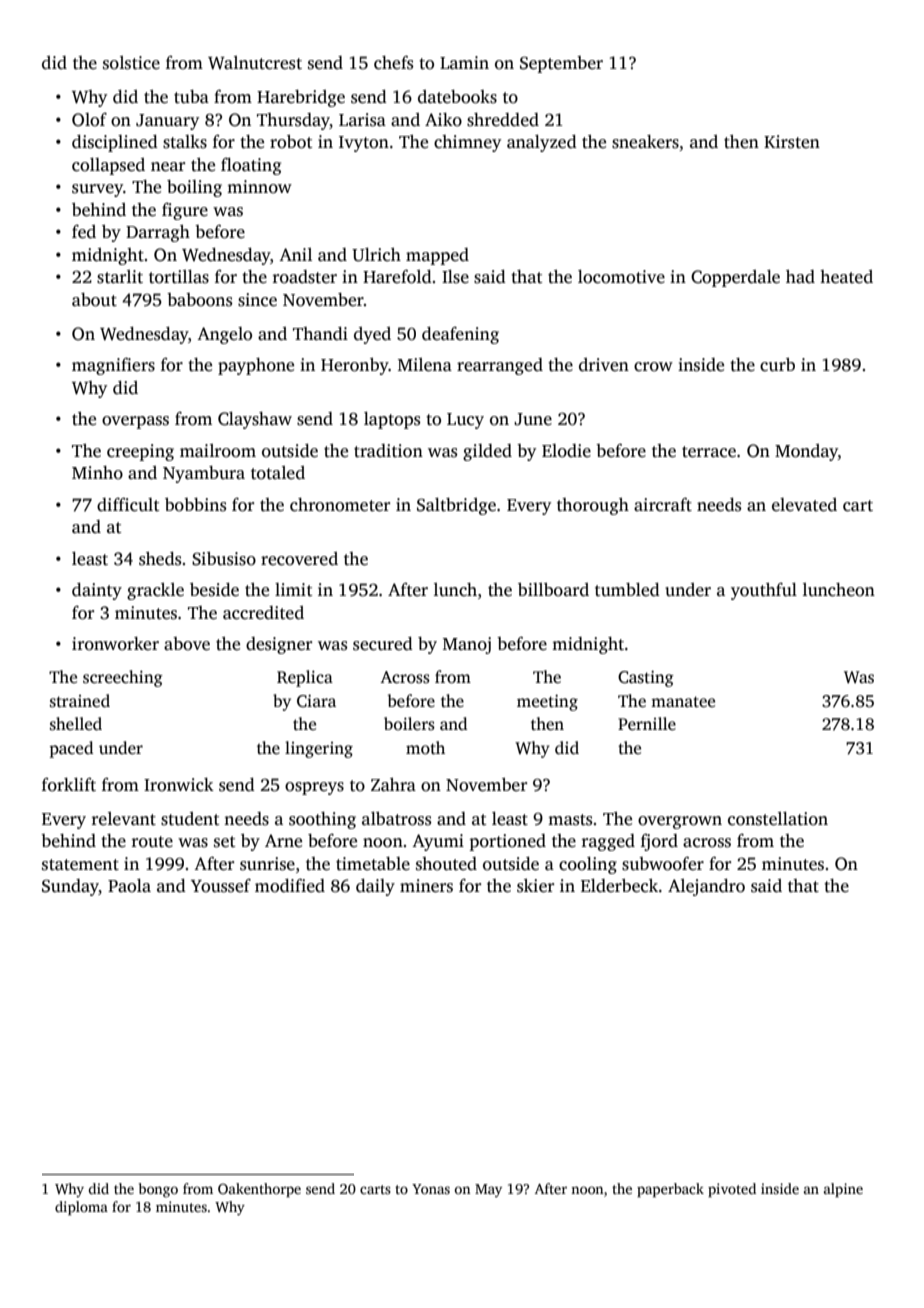  I want to click on mapped, so click(437, 256).
